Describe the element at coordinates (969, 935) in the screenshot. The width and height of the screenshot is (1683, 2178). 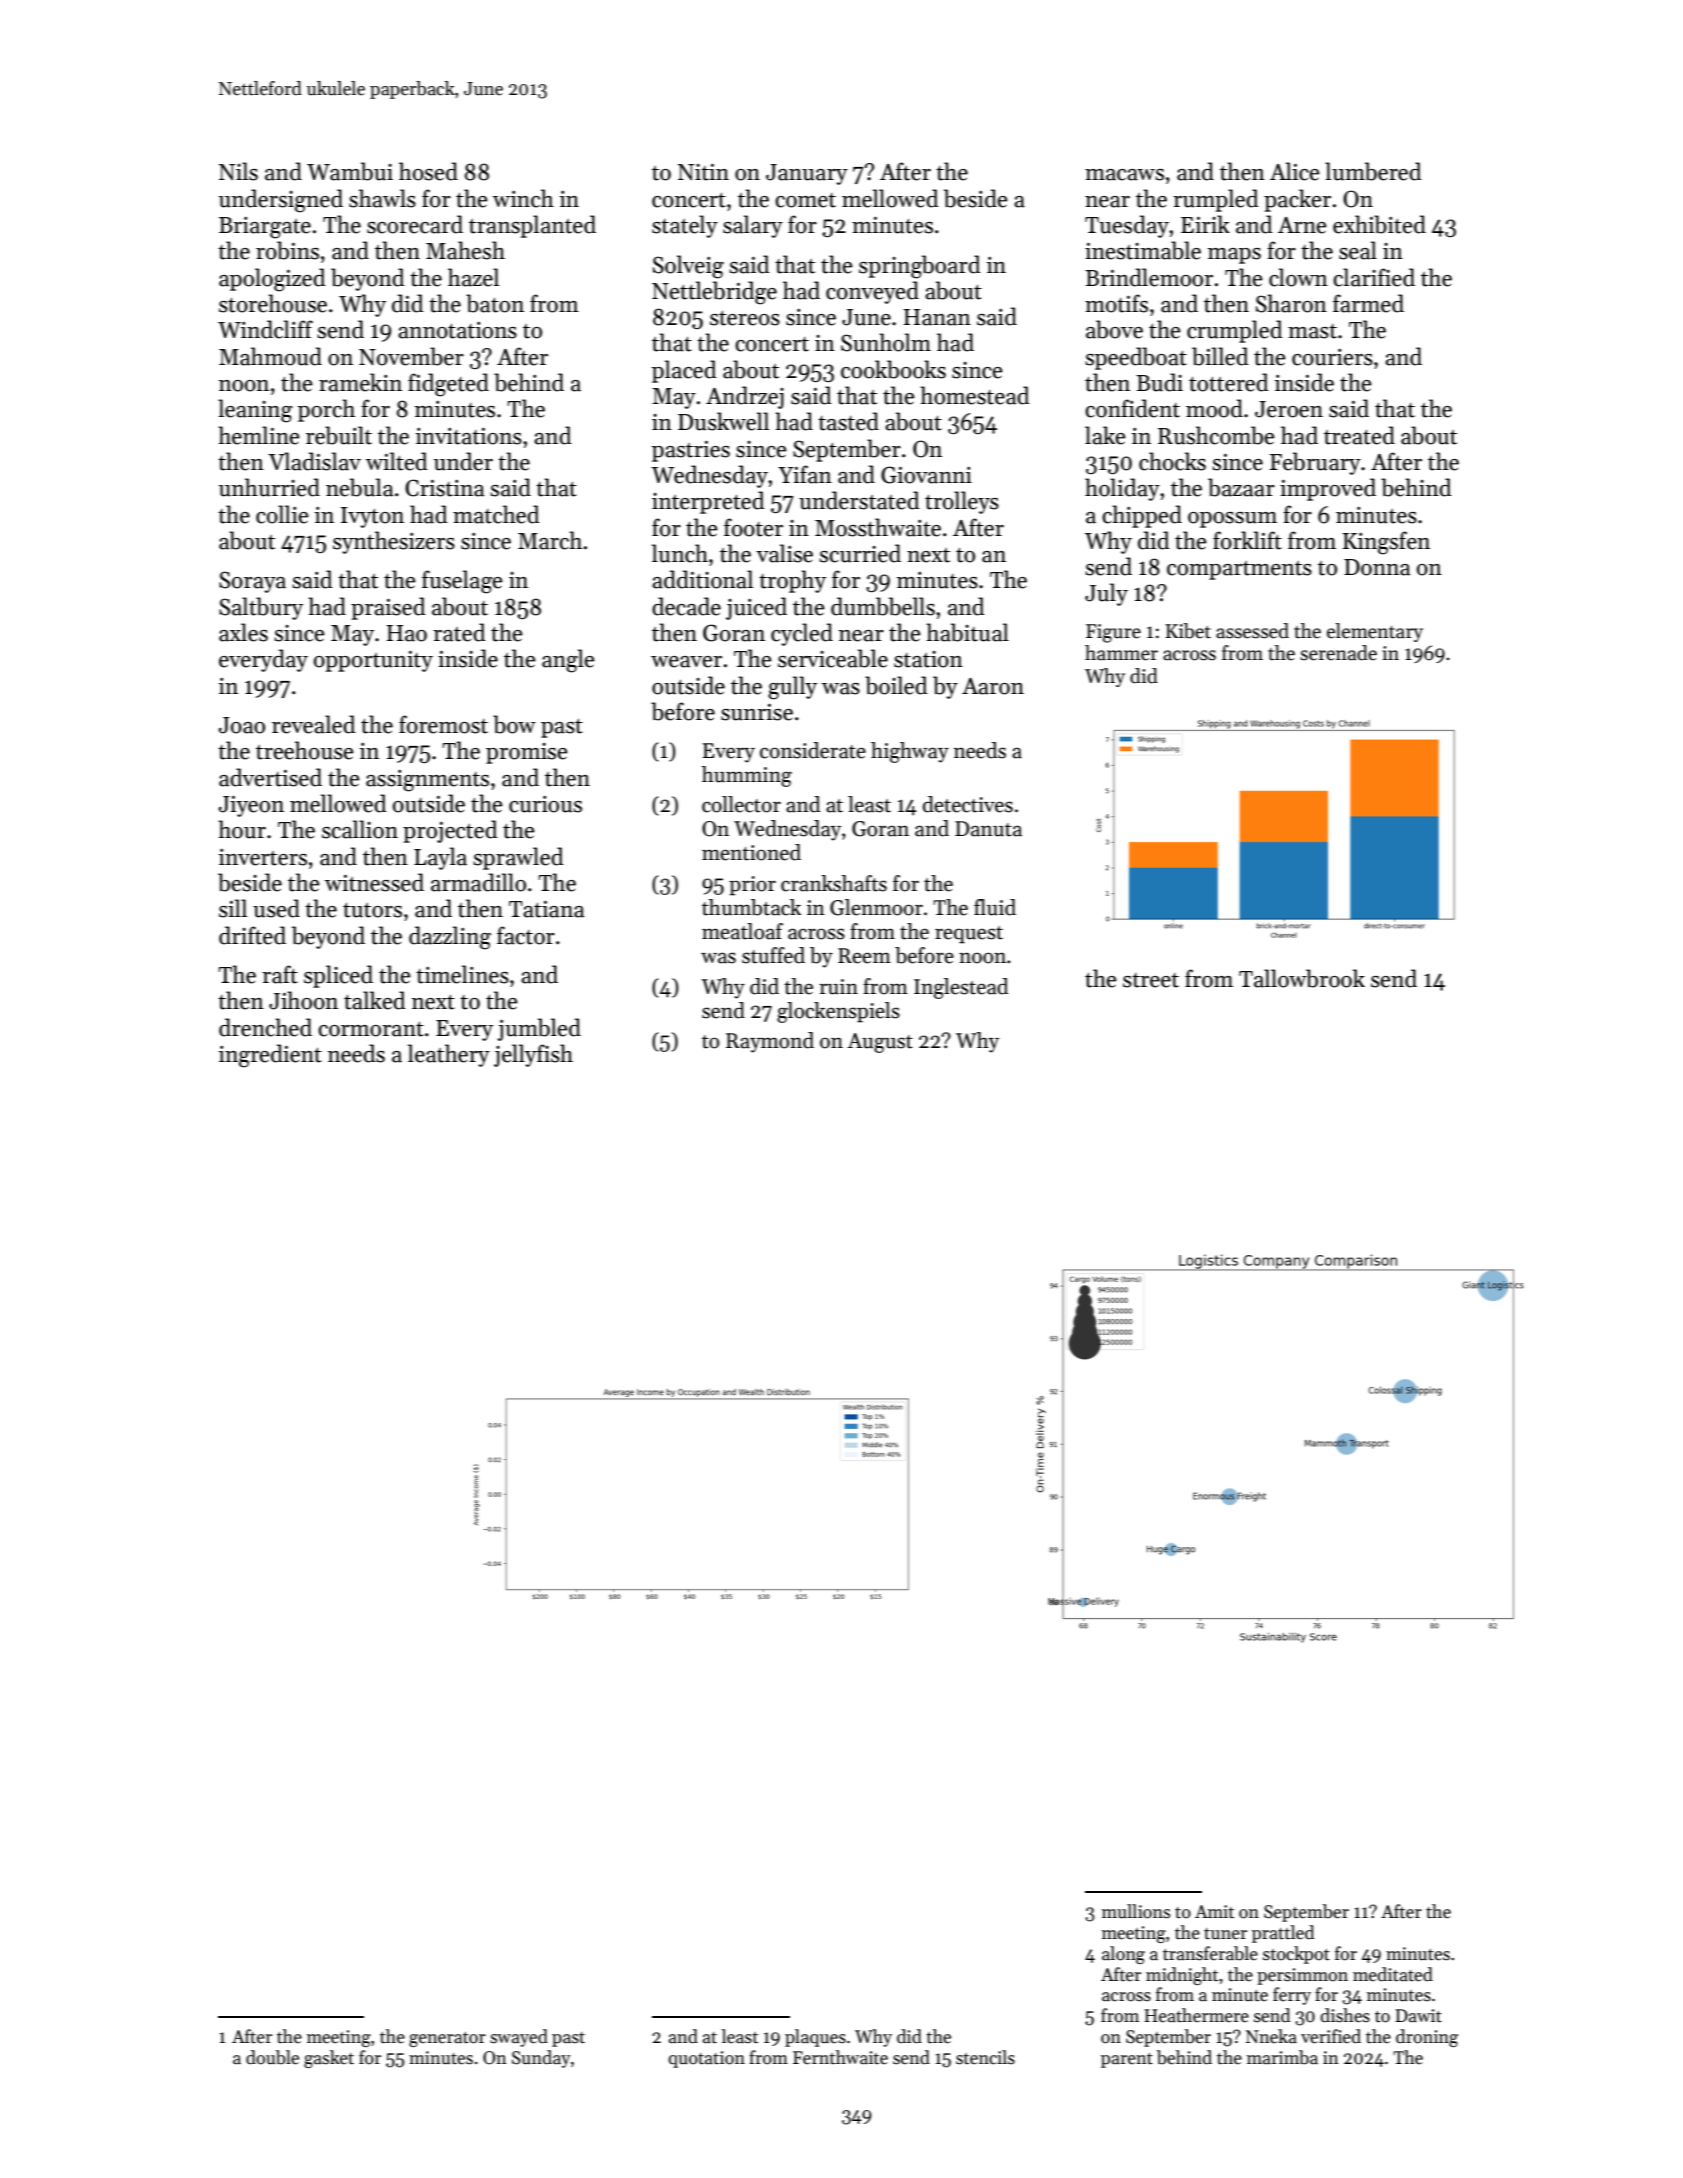
I see `request` at that location.
